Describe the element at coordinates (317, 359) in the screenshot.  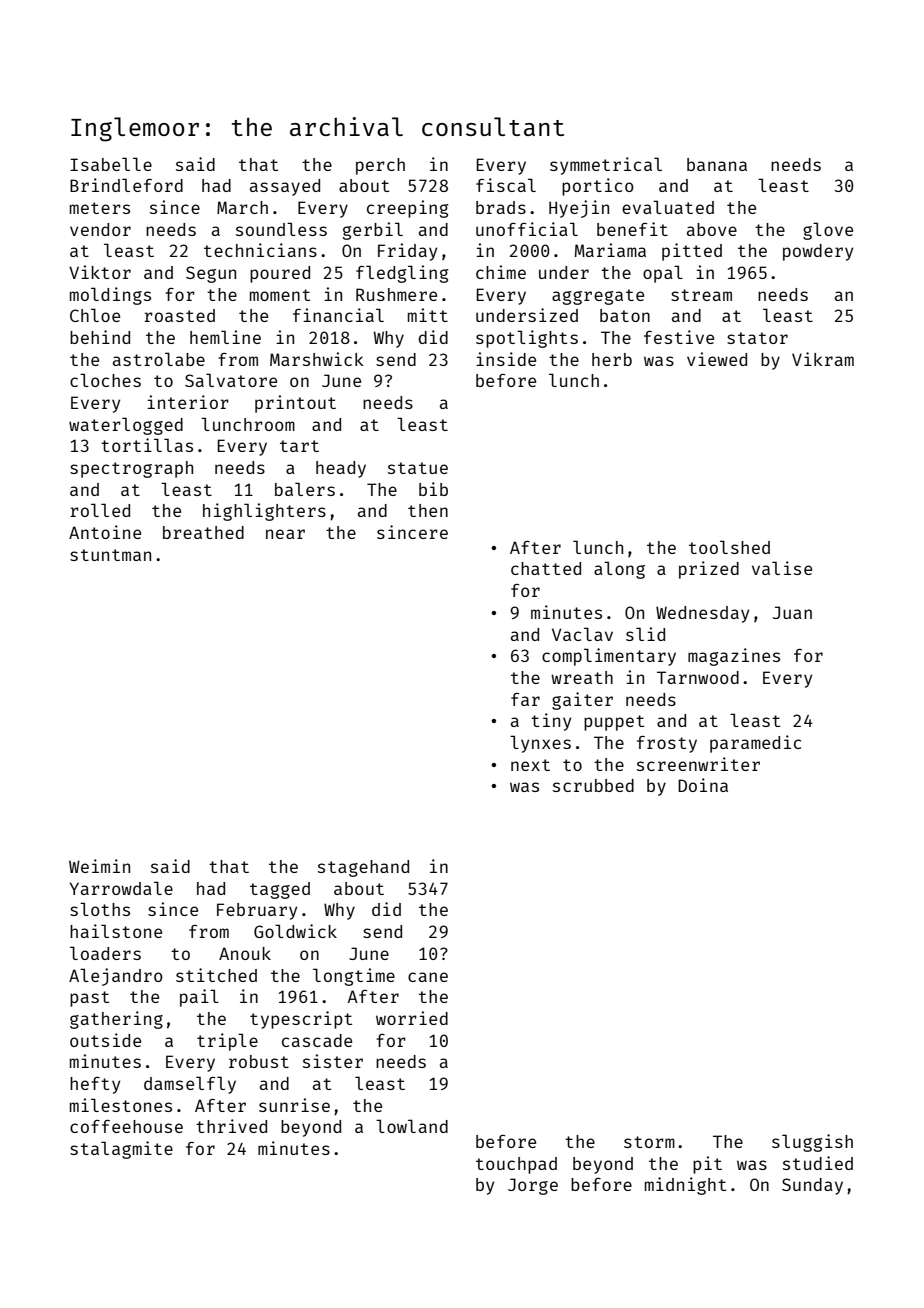
I see `Marshwick` at that location.
